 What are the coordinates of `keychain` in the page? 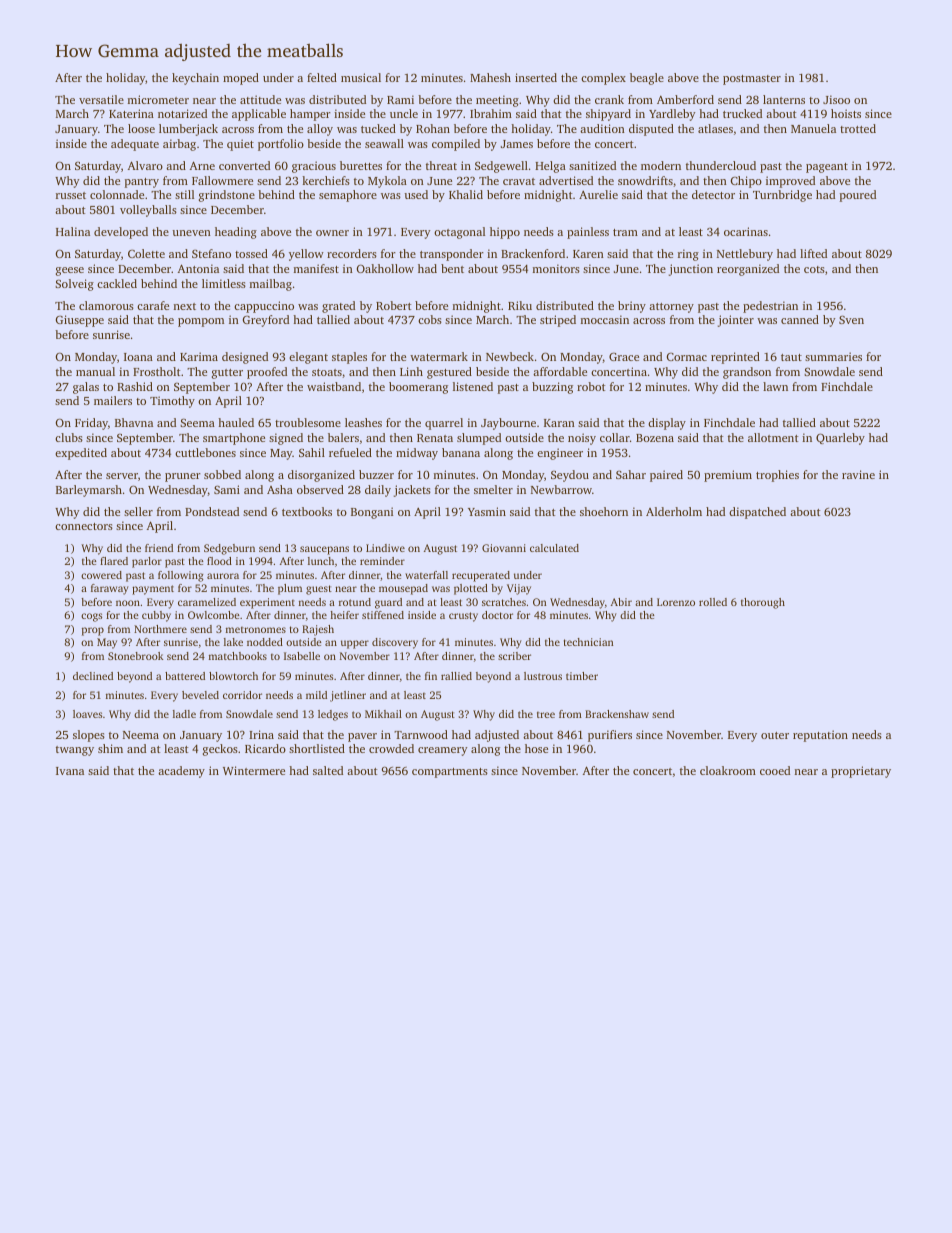 It's located at (195, 79).
